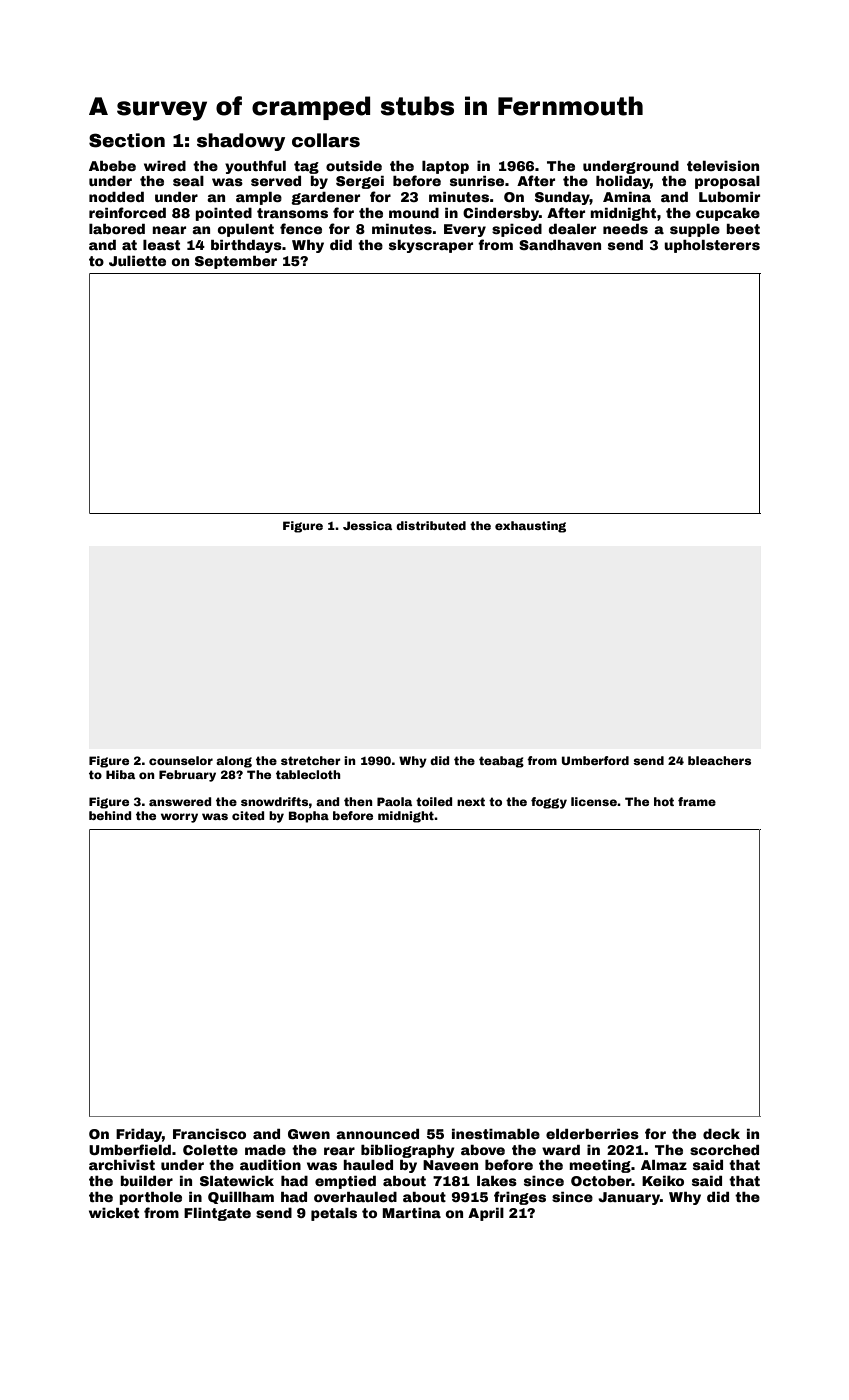  I want to click on bleachers, so click(719, 760).
